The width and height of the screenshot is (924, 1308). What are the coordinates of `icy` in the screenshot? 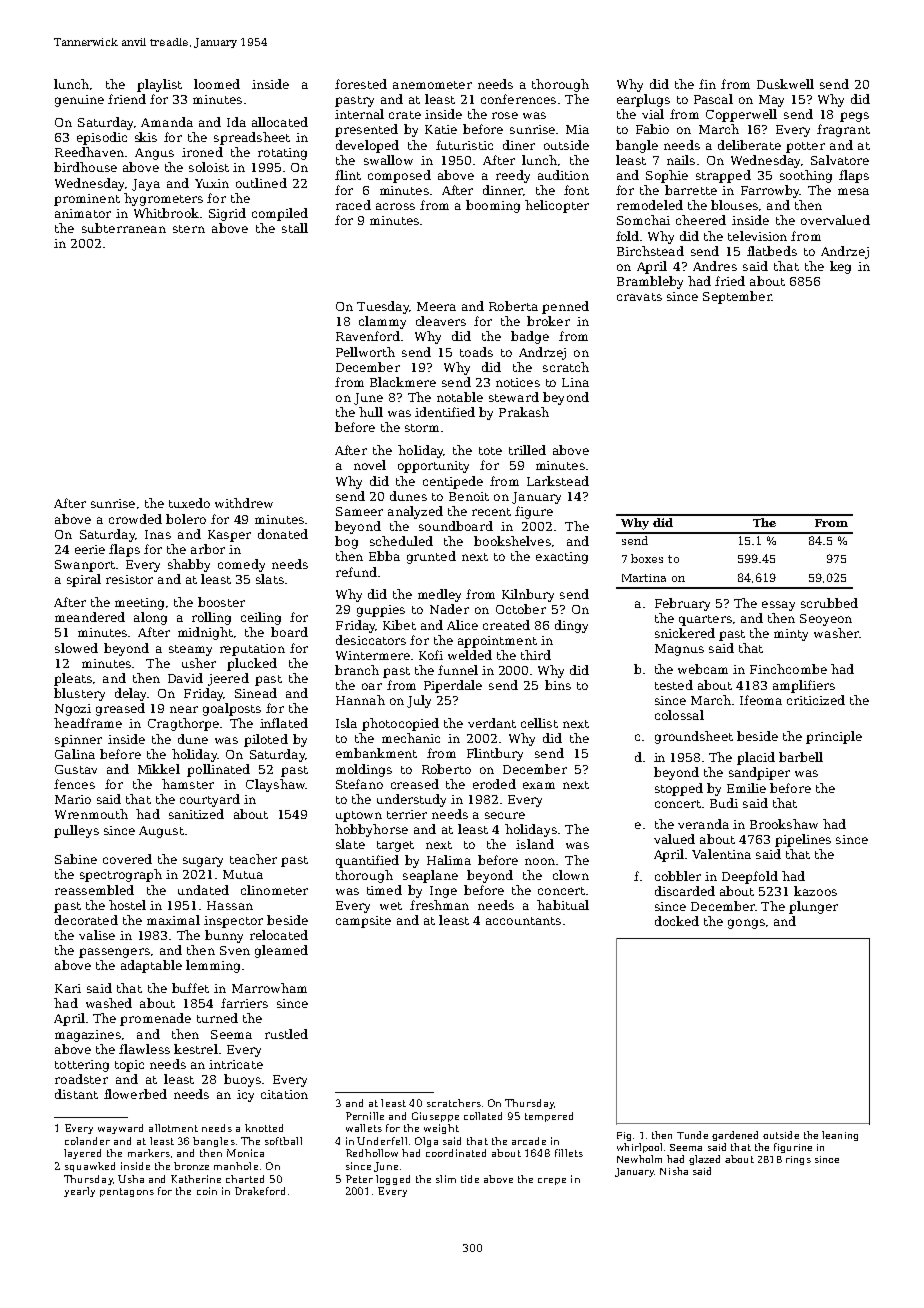 It's located at (245, 1096).
